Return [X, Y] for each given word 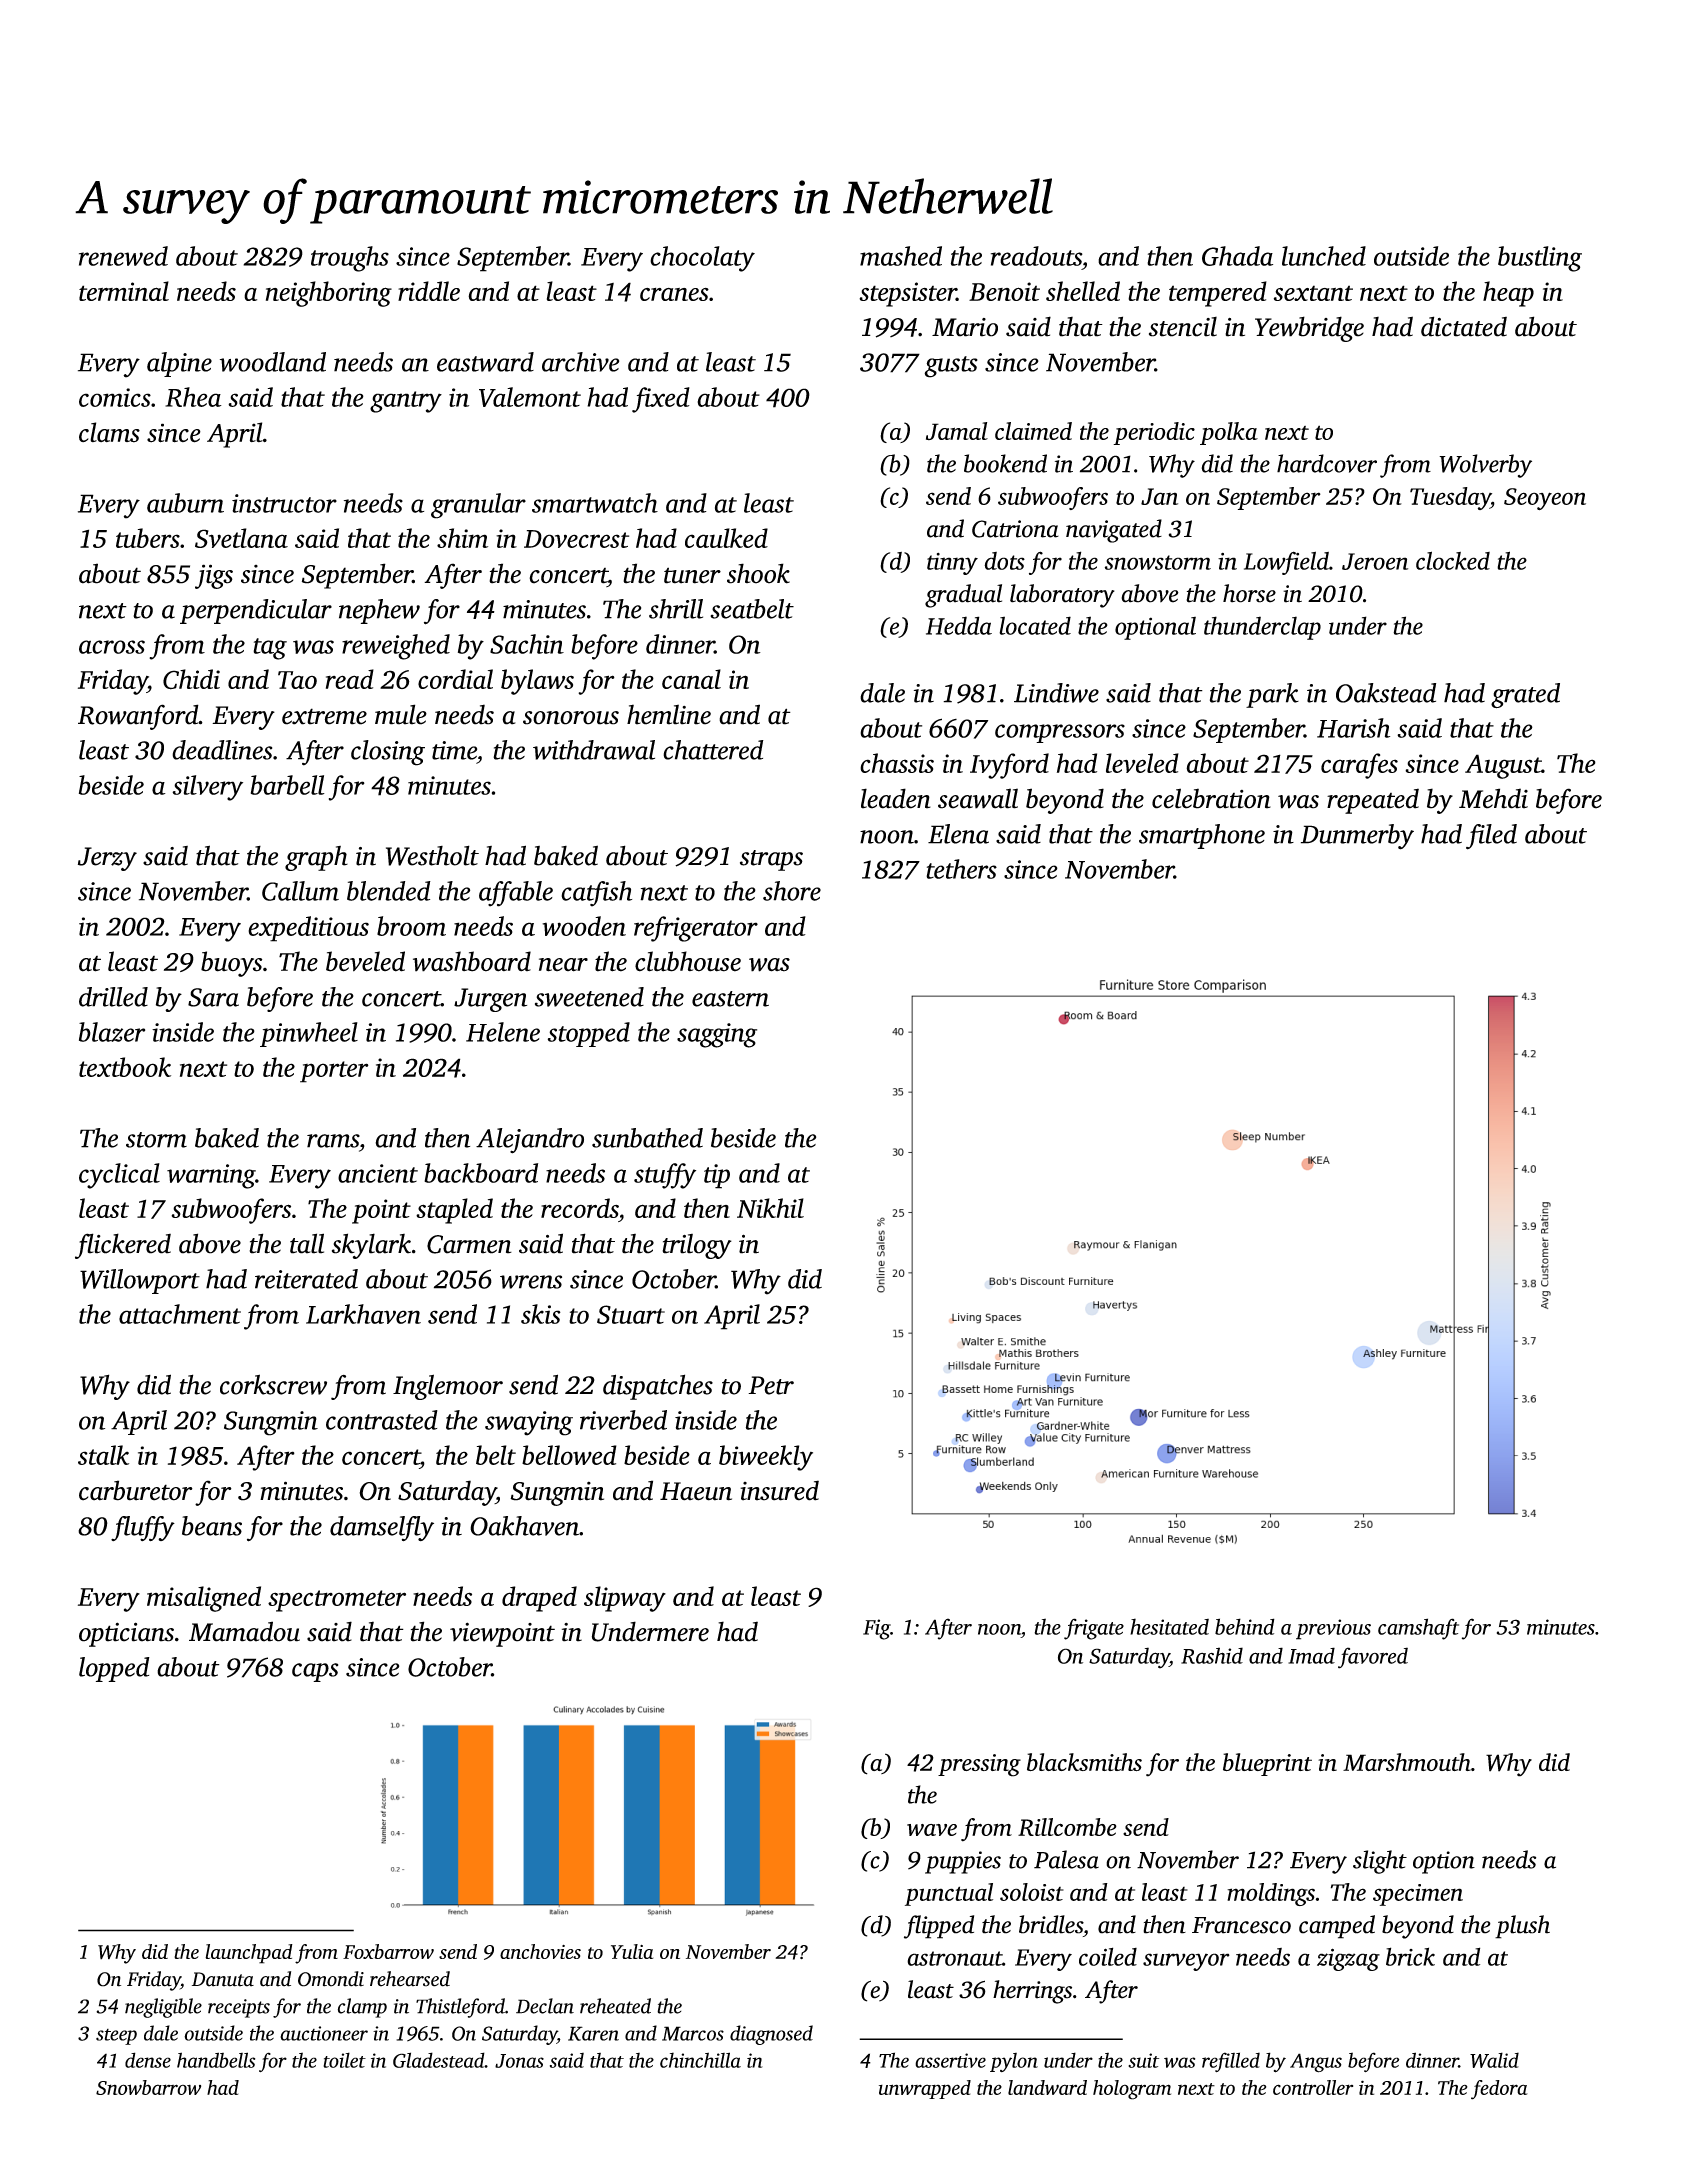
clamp [362, 2008]
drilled [113, 997]
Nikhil [770, 1208]
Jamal [957, 431]
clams [109, 432]
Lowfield [1286, 563]
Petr [771, 1385]
